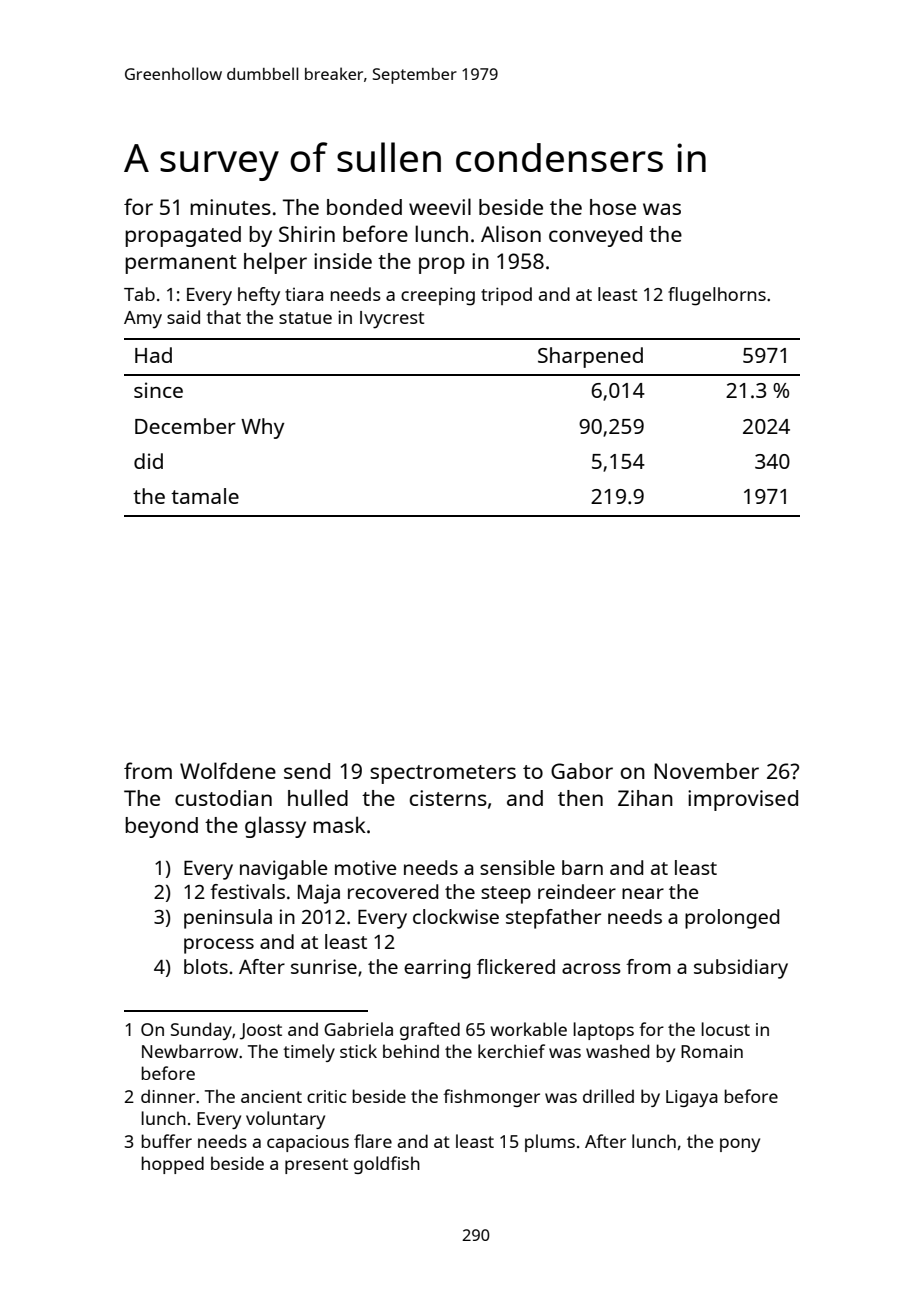 This screenshot has width=924, height=1311. What do you see at coordinates (506, 895) in the screenshot?
I see `steep` at bounding box center [506, 895].
